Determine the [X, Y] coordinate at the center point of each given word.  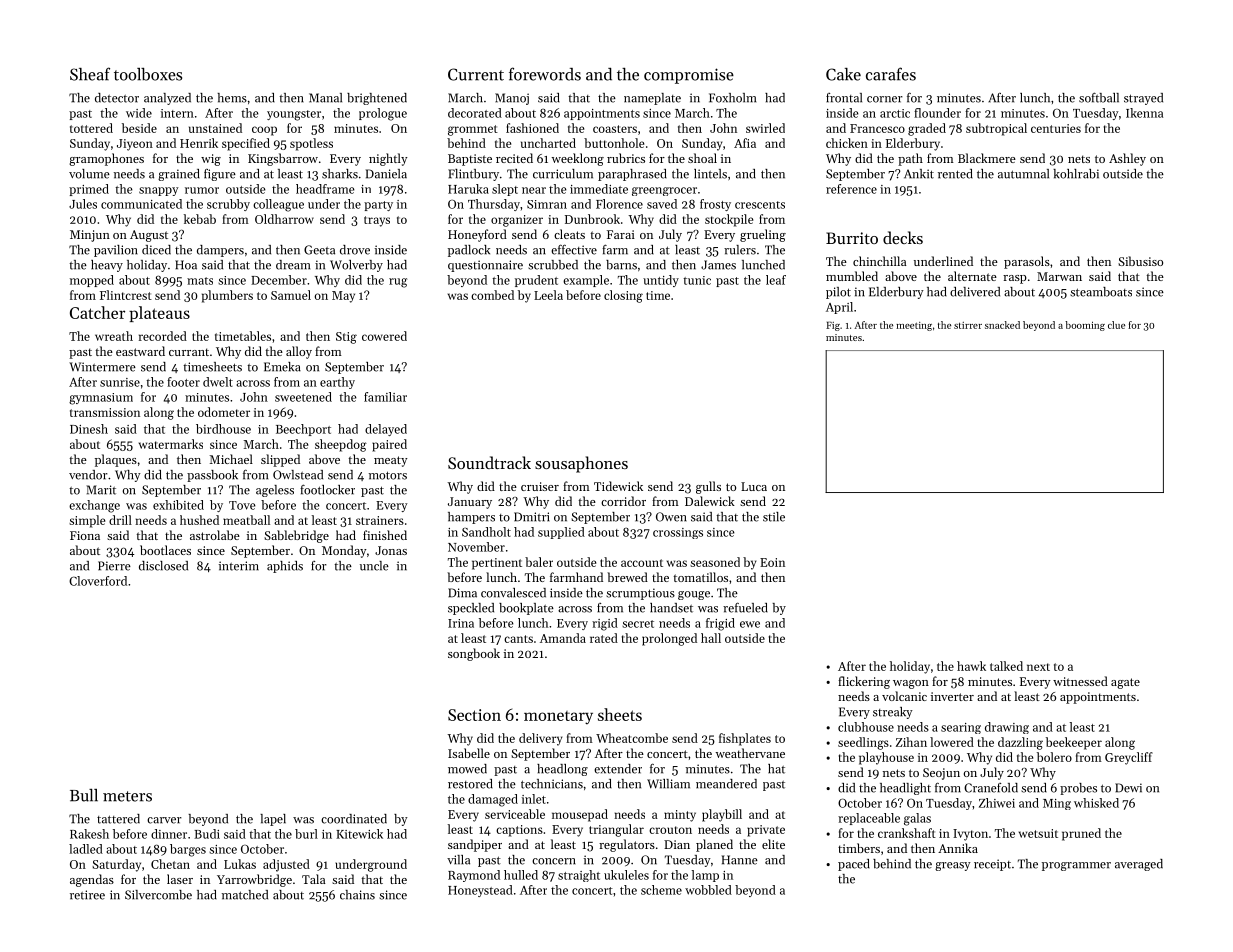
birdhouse [223, 429]
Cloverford [98, 581]
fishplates [745, 739]
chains [357, 895]
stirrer [968, 325]
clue [1116, 325]
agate [1125, 683]
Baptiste [470, 160]
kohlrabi [1076, 174]
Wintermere [102, 367]
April [839, 308]
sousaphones [581, 464]
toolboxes [148, 74]
